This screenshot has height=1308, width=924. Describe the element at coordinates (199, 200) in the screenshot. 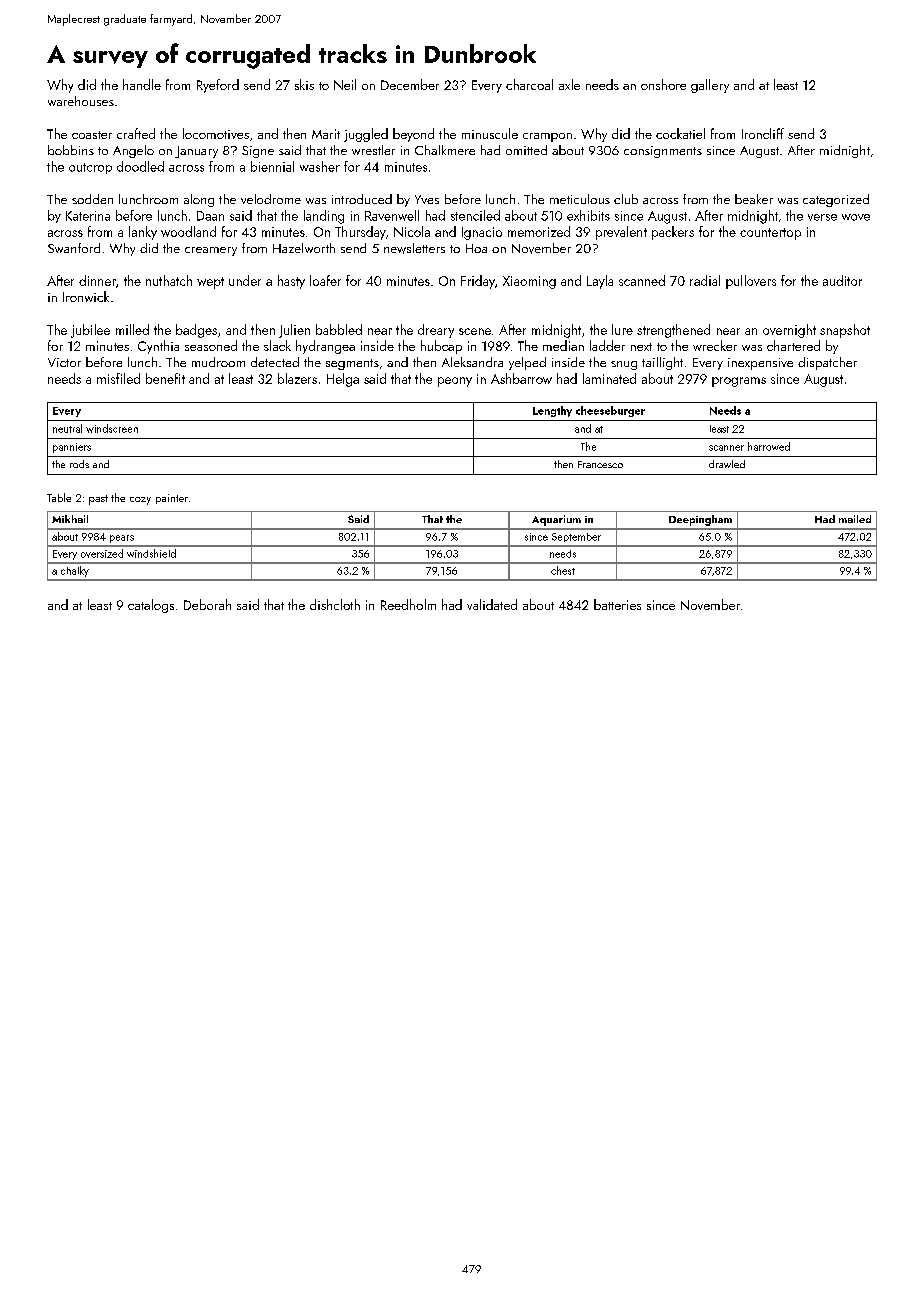

I see `along` at that location.
